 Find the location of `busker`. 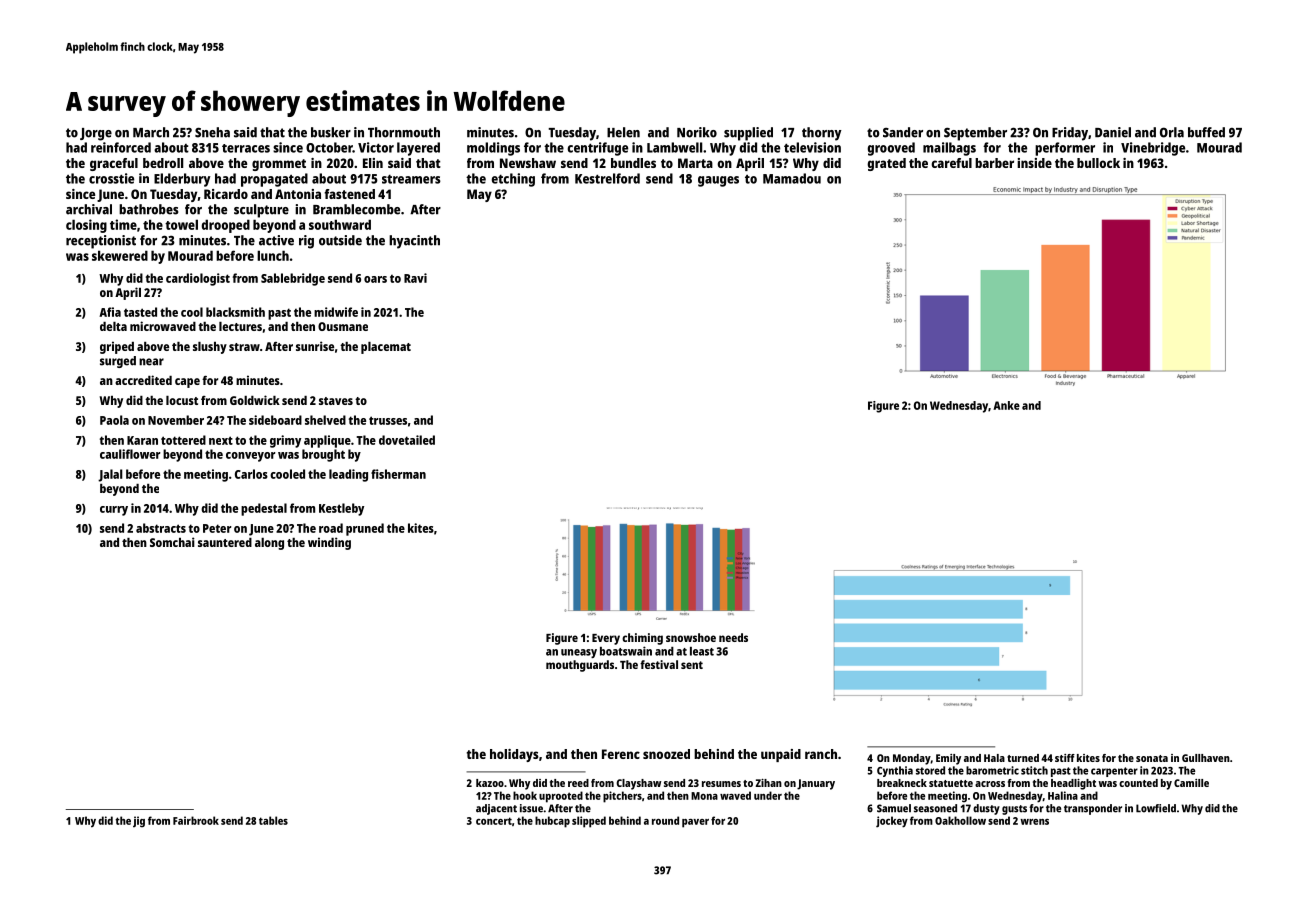

busker is located at coordinates (331, 132).
